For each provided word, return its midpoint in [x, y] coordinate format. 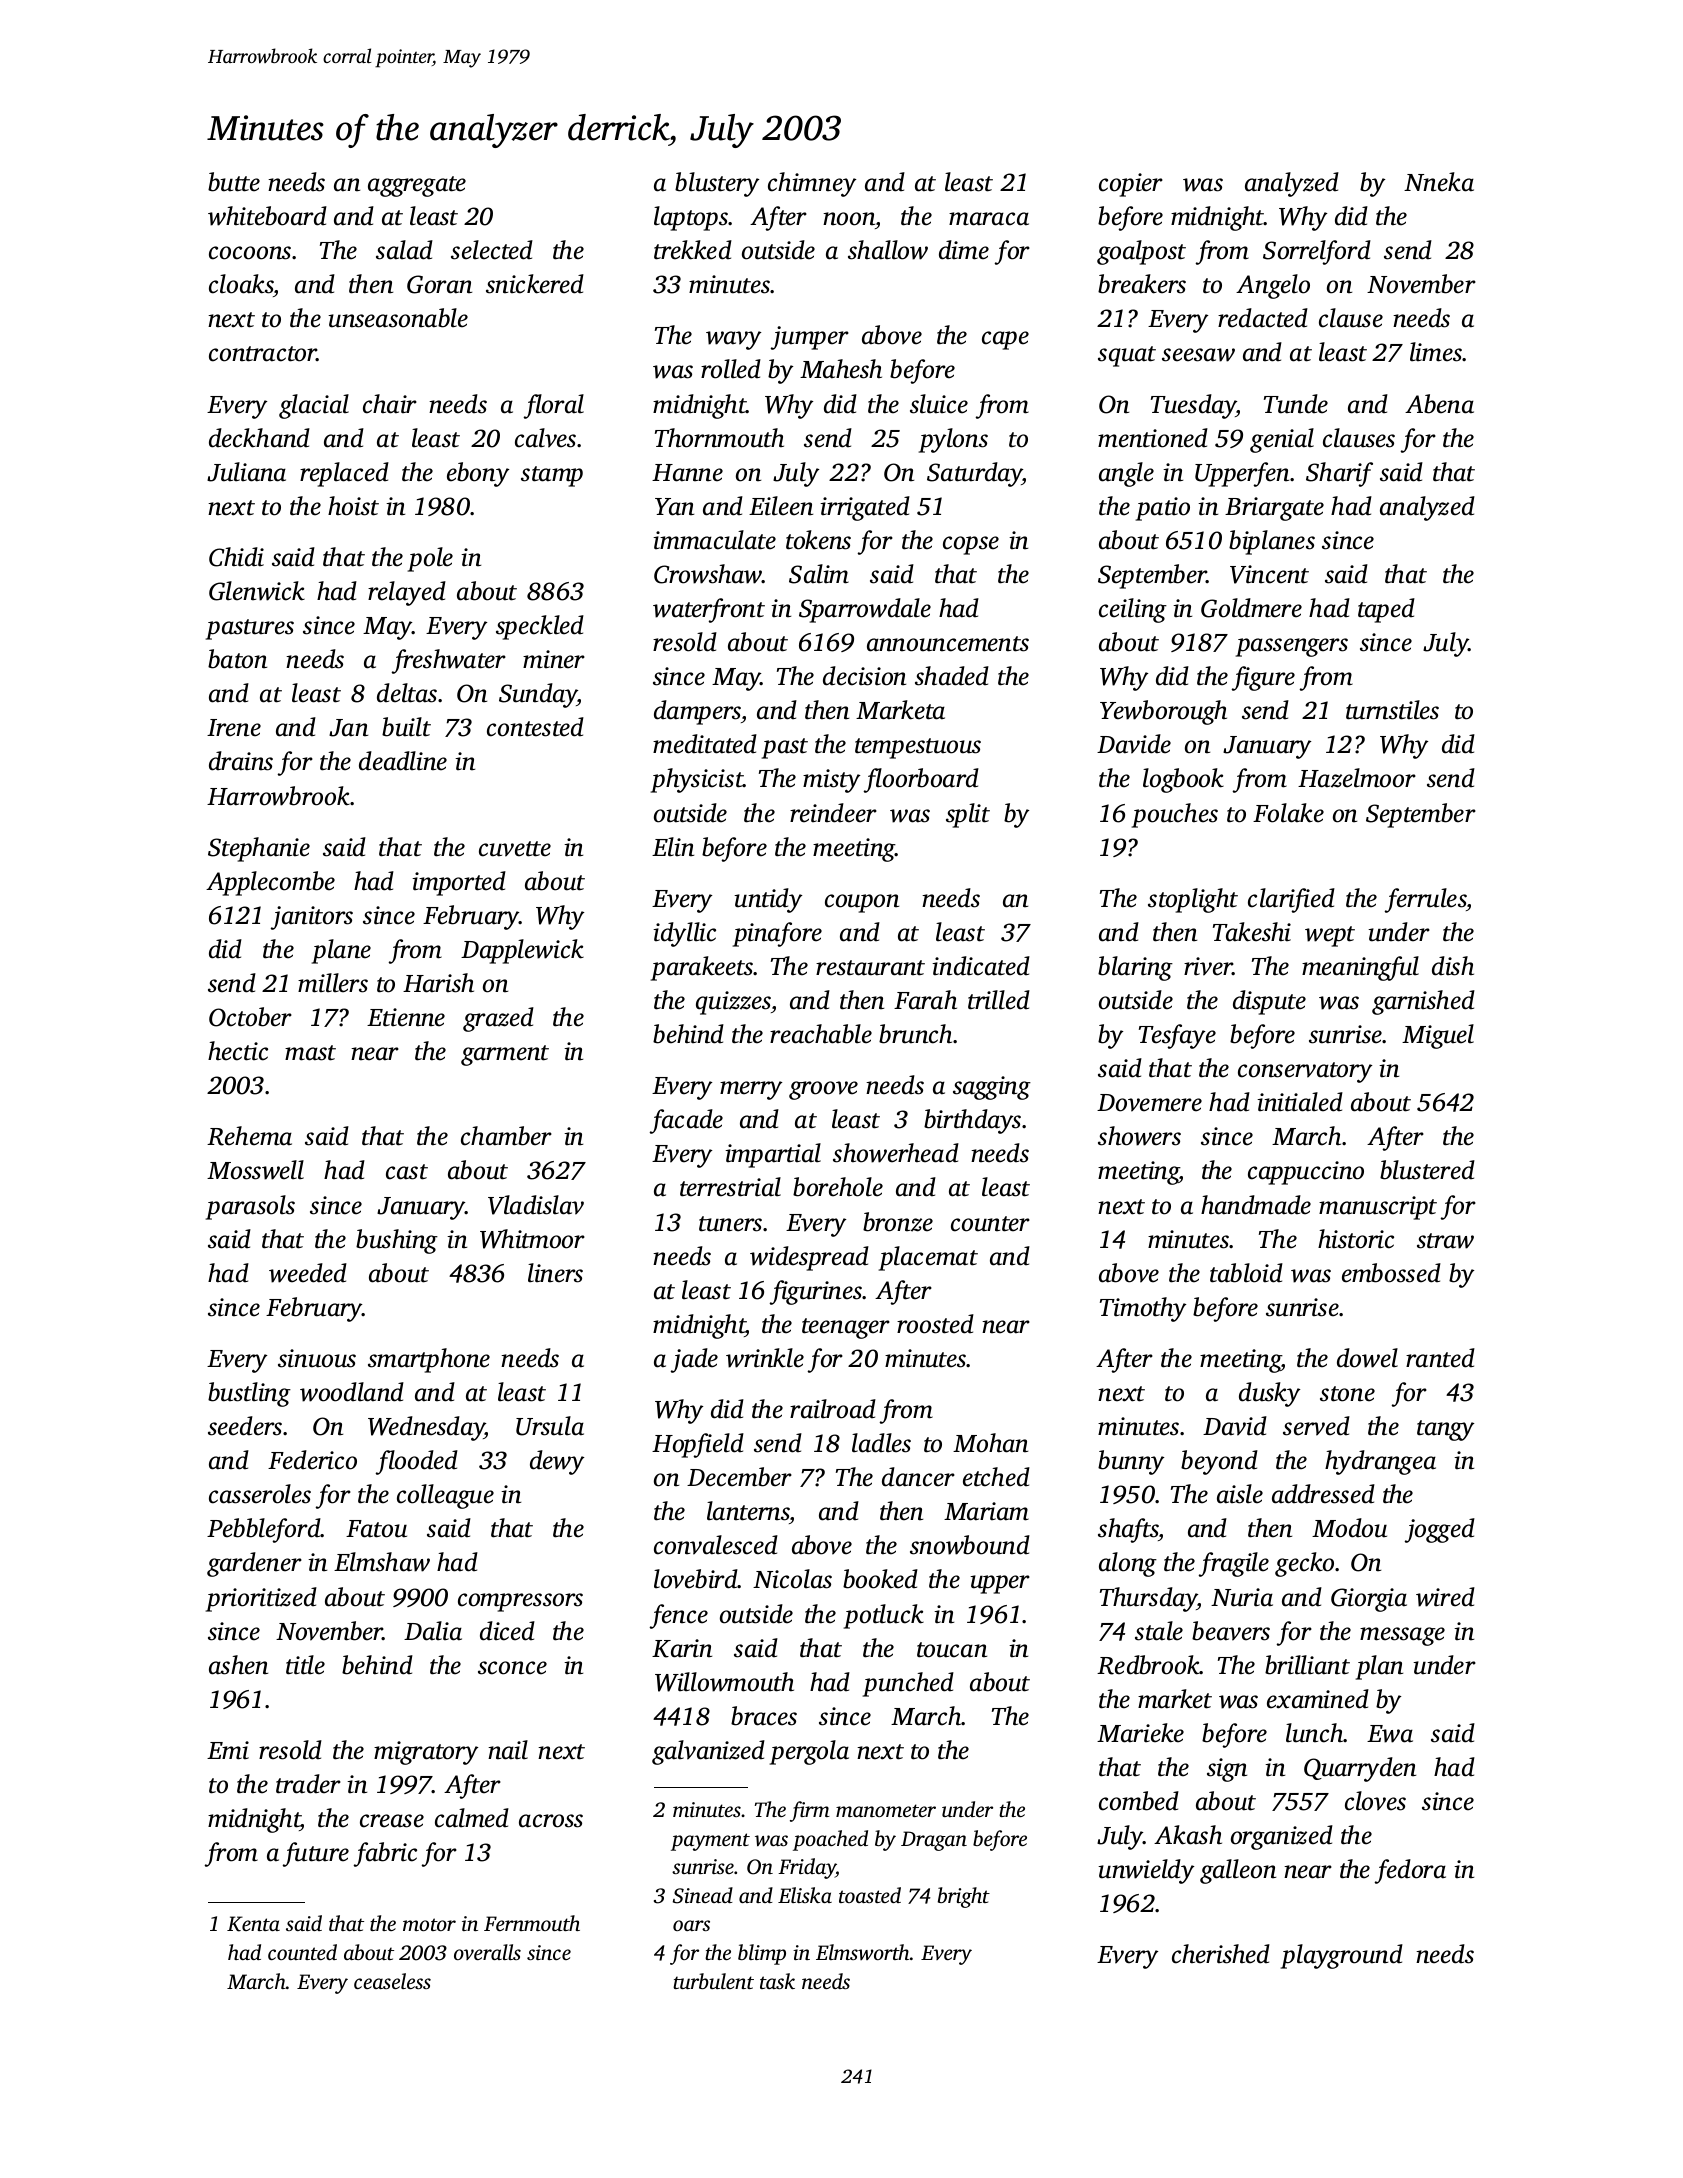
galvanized [708, 1752]
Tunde [1296, 404]
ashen [238, 1665]
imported [459, 883]
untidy [768, 900]
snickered [535, 284]
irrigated [865, 508]
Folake [1288, 813]
